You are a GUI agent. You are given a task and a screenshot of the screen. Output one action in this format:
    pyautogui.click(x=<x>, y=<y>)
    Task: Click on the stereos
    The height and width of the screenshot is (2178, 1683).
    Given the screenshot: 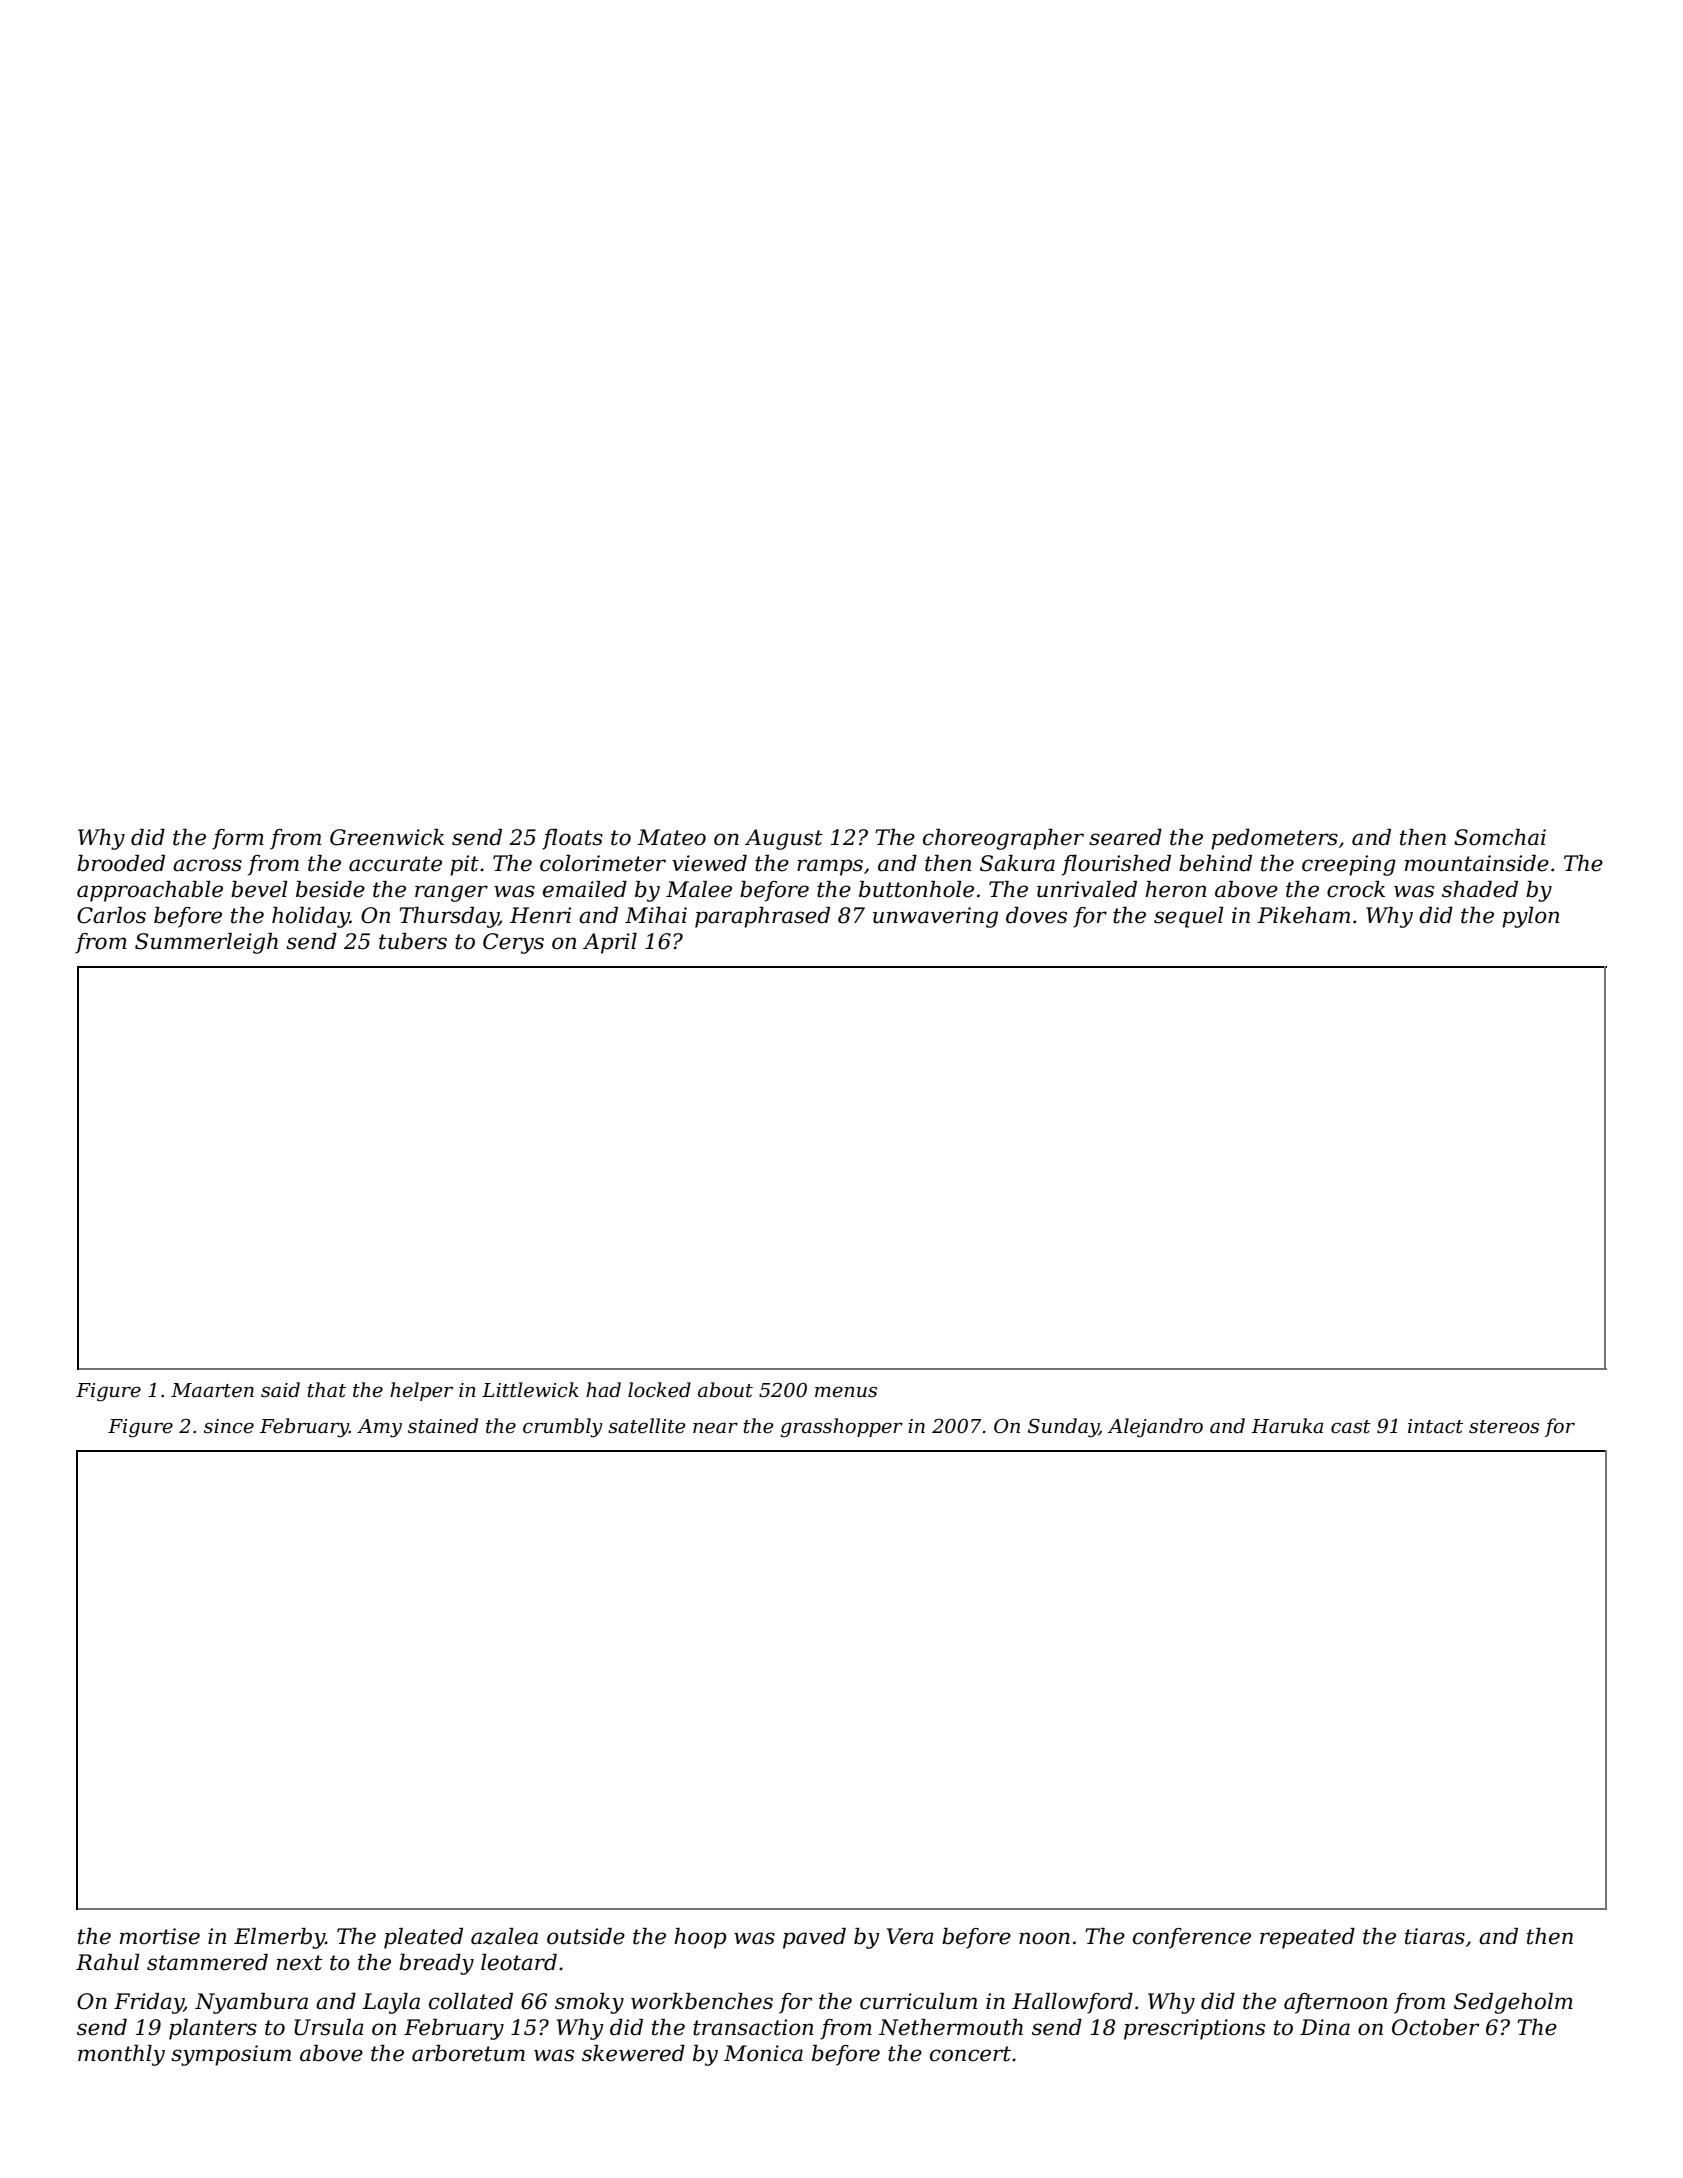 What is the action you would take?
    pyautogui.click(x=1504, y=1427)
